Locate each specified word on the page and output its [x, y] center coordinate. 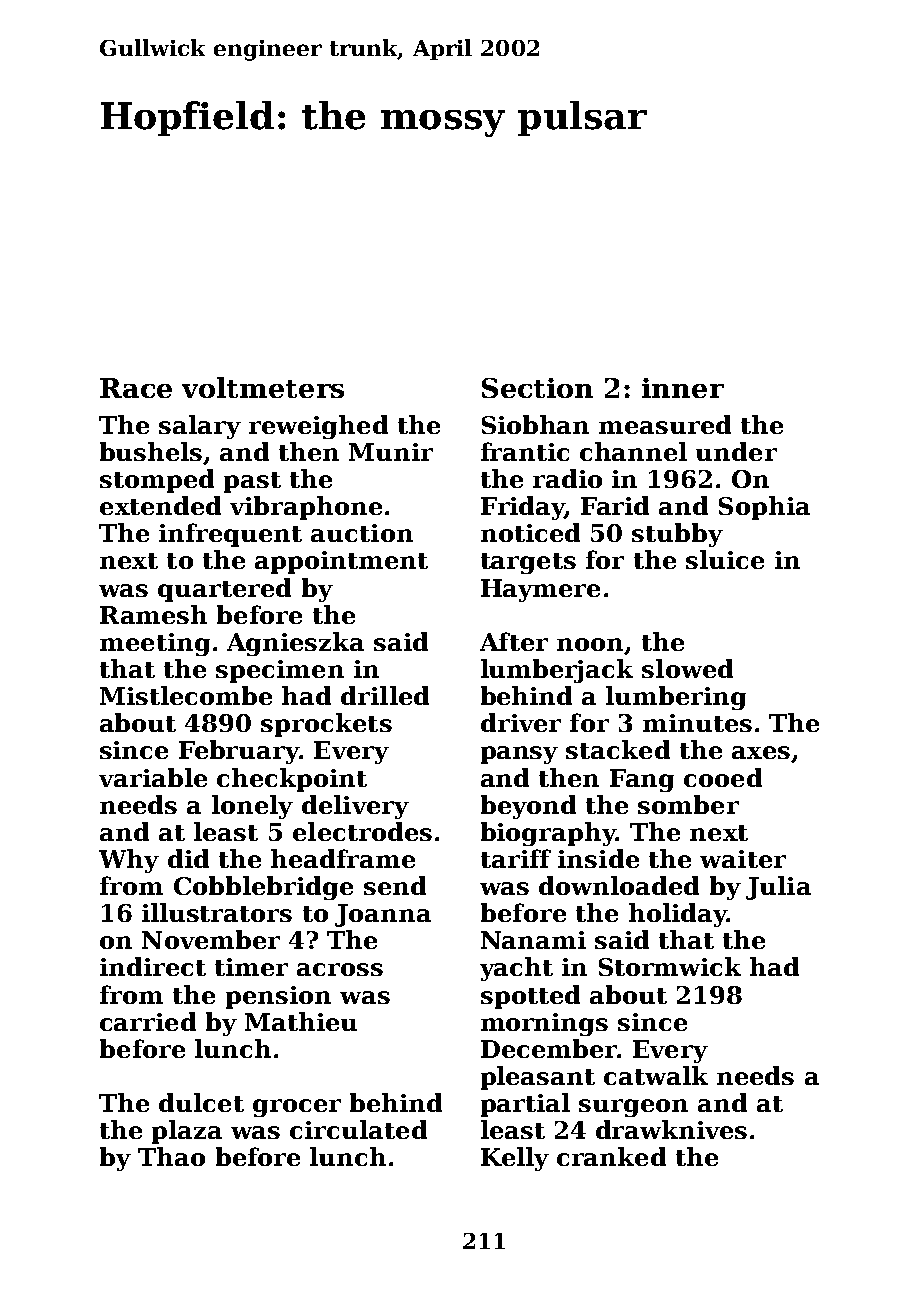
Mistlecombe [186, 695]
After [514, 641]
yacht [516, 969]
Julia [778, 888]
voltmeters [263, 387]
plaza [187, 1132]
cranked [611, 1156]
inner [683, 388]
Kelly [515, 1159]
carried [148, 1021]
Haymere [540, 590]
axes [761, 752]
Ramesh [153, 614]
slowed [687, 668]
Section [537, 388]
